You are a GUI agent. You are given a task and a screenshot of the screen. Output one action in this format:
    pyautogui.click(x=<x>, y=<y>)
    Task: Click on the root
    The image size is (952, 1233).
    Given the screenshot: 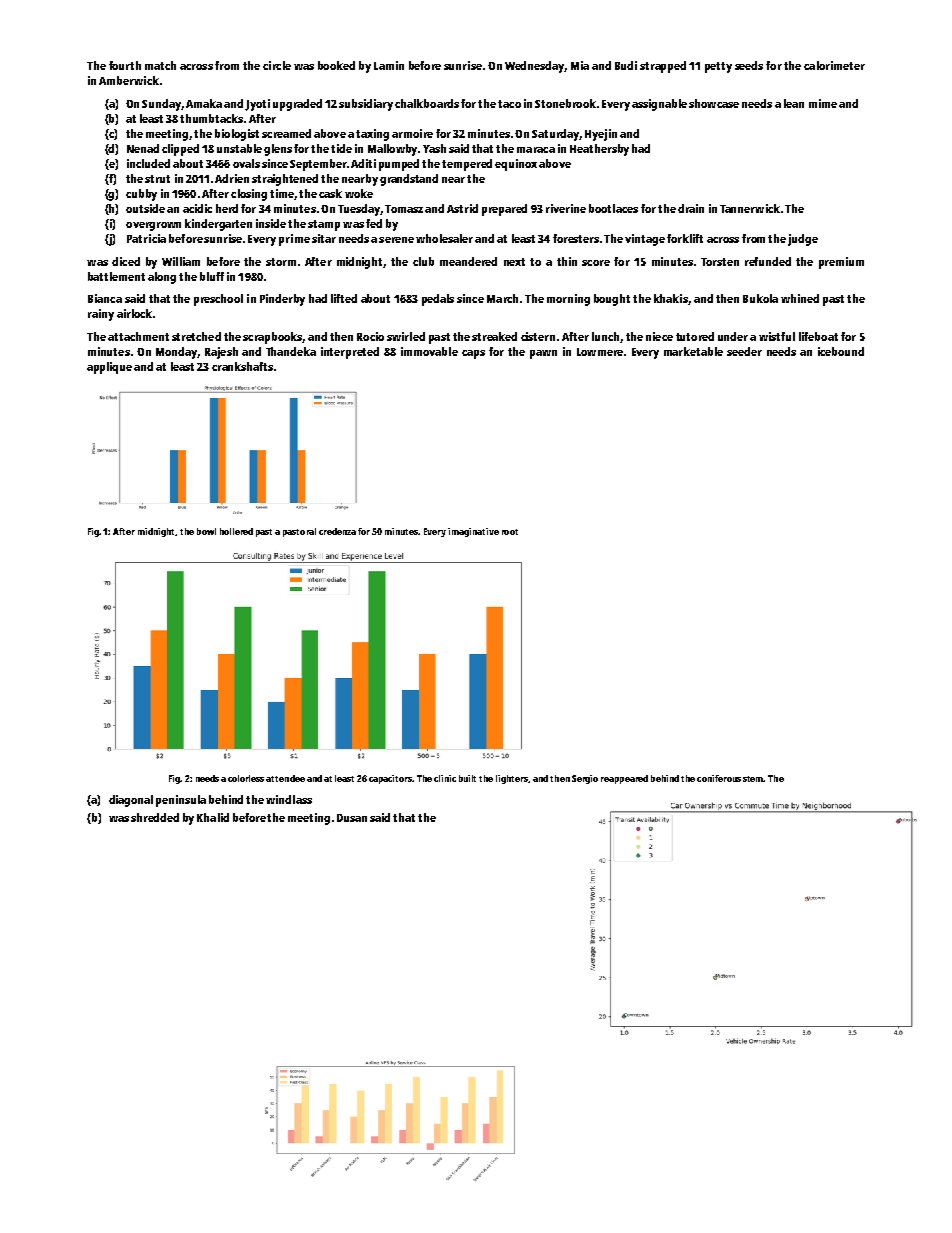 What is the action you would take?
    pyautogui.click(x=510, y=532)
